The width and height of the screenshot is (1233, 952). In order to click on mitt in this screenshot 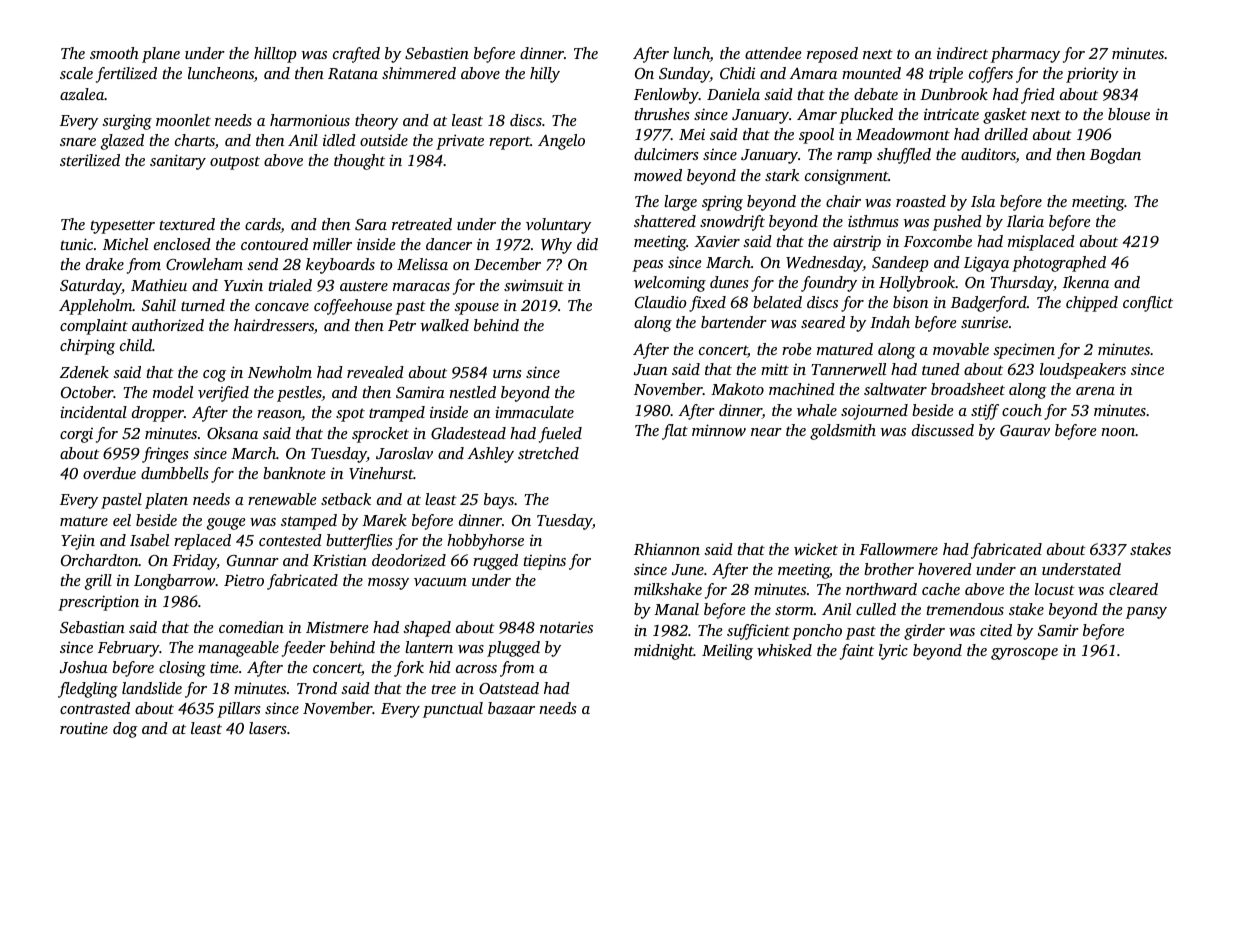, I will do `click(775, 369)`.
